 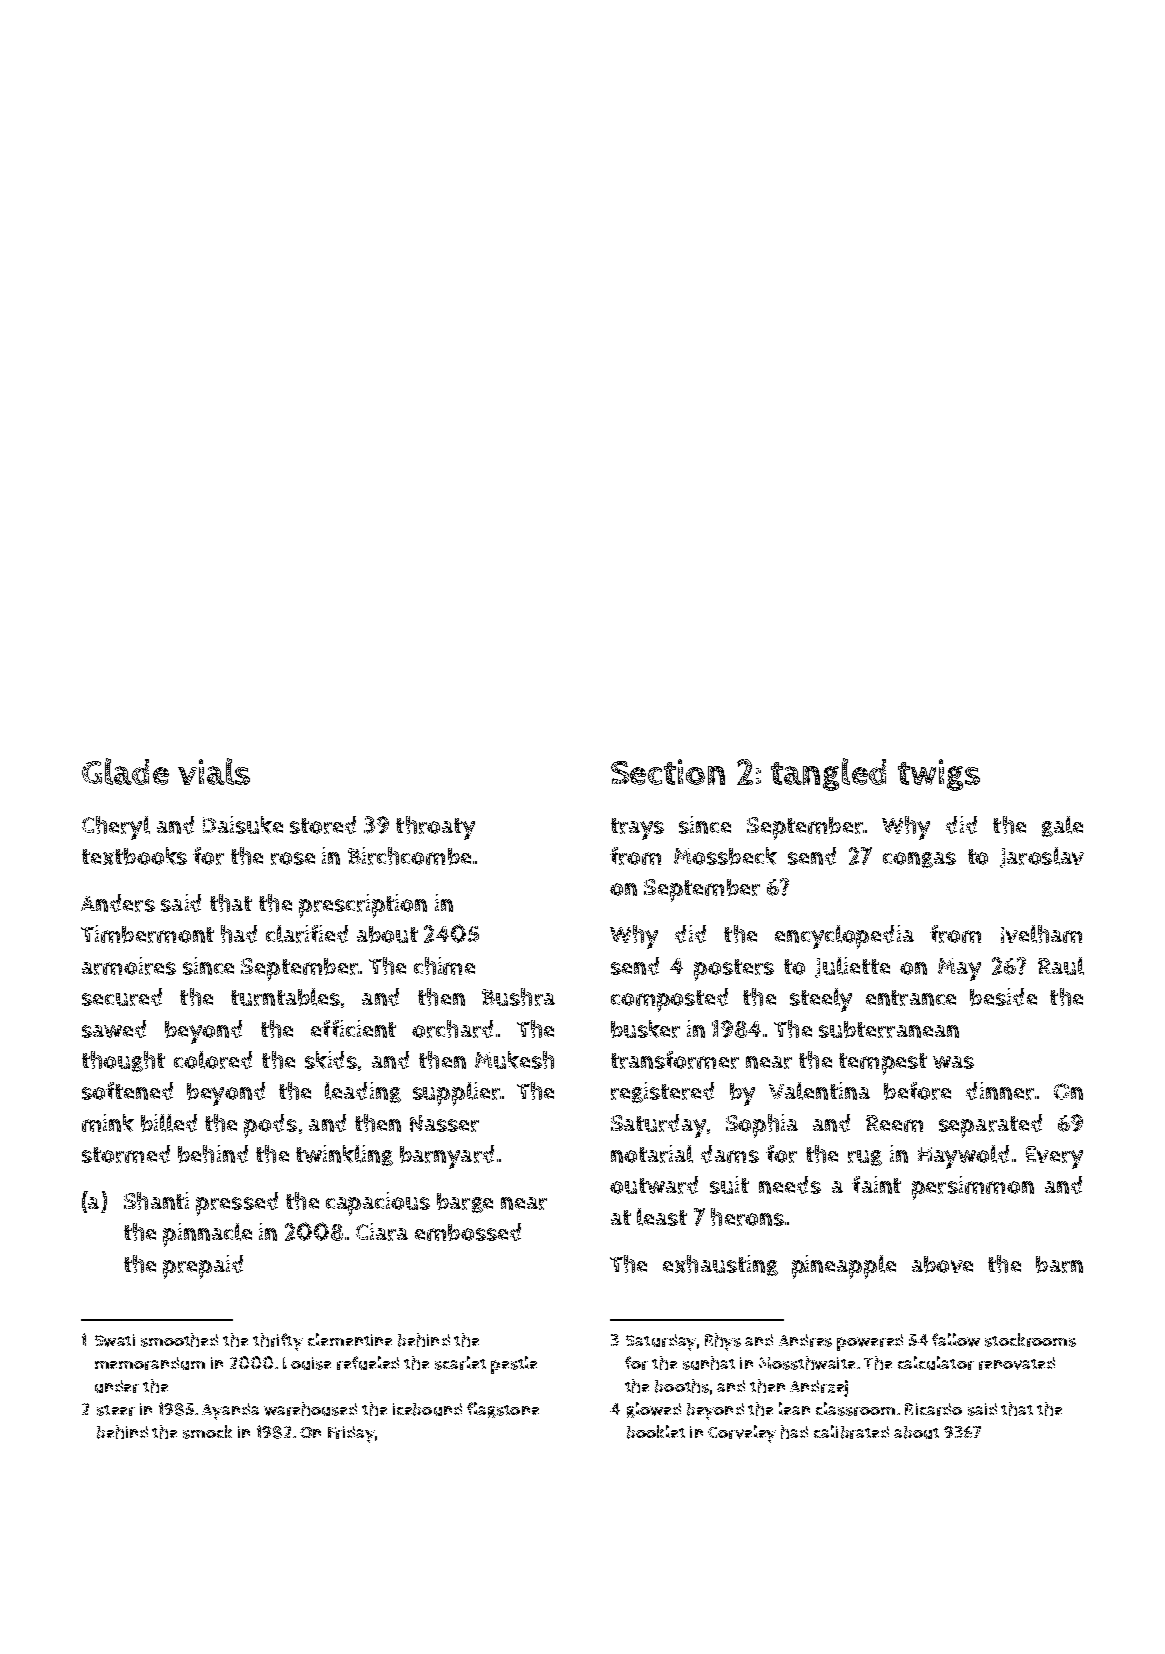 I want to click on chime, so click(x=444, y=966).
